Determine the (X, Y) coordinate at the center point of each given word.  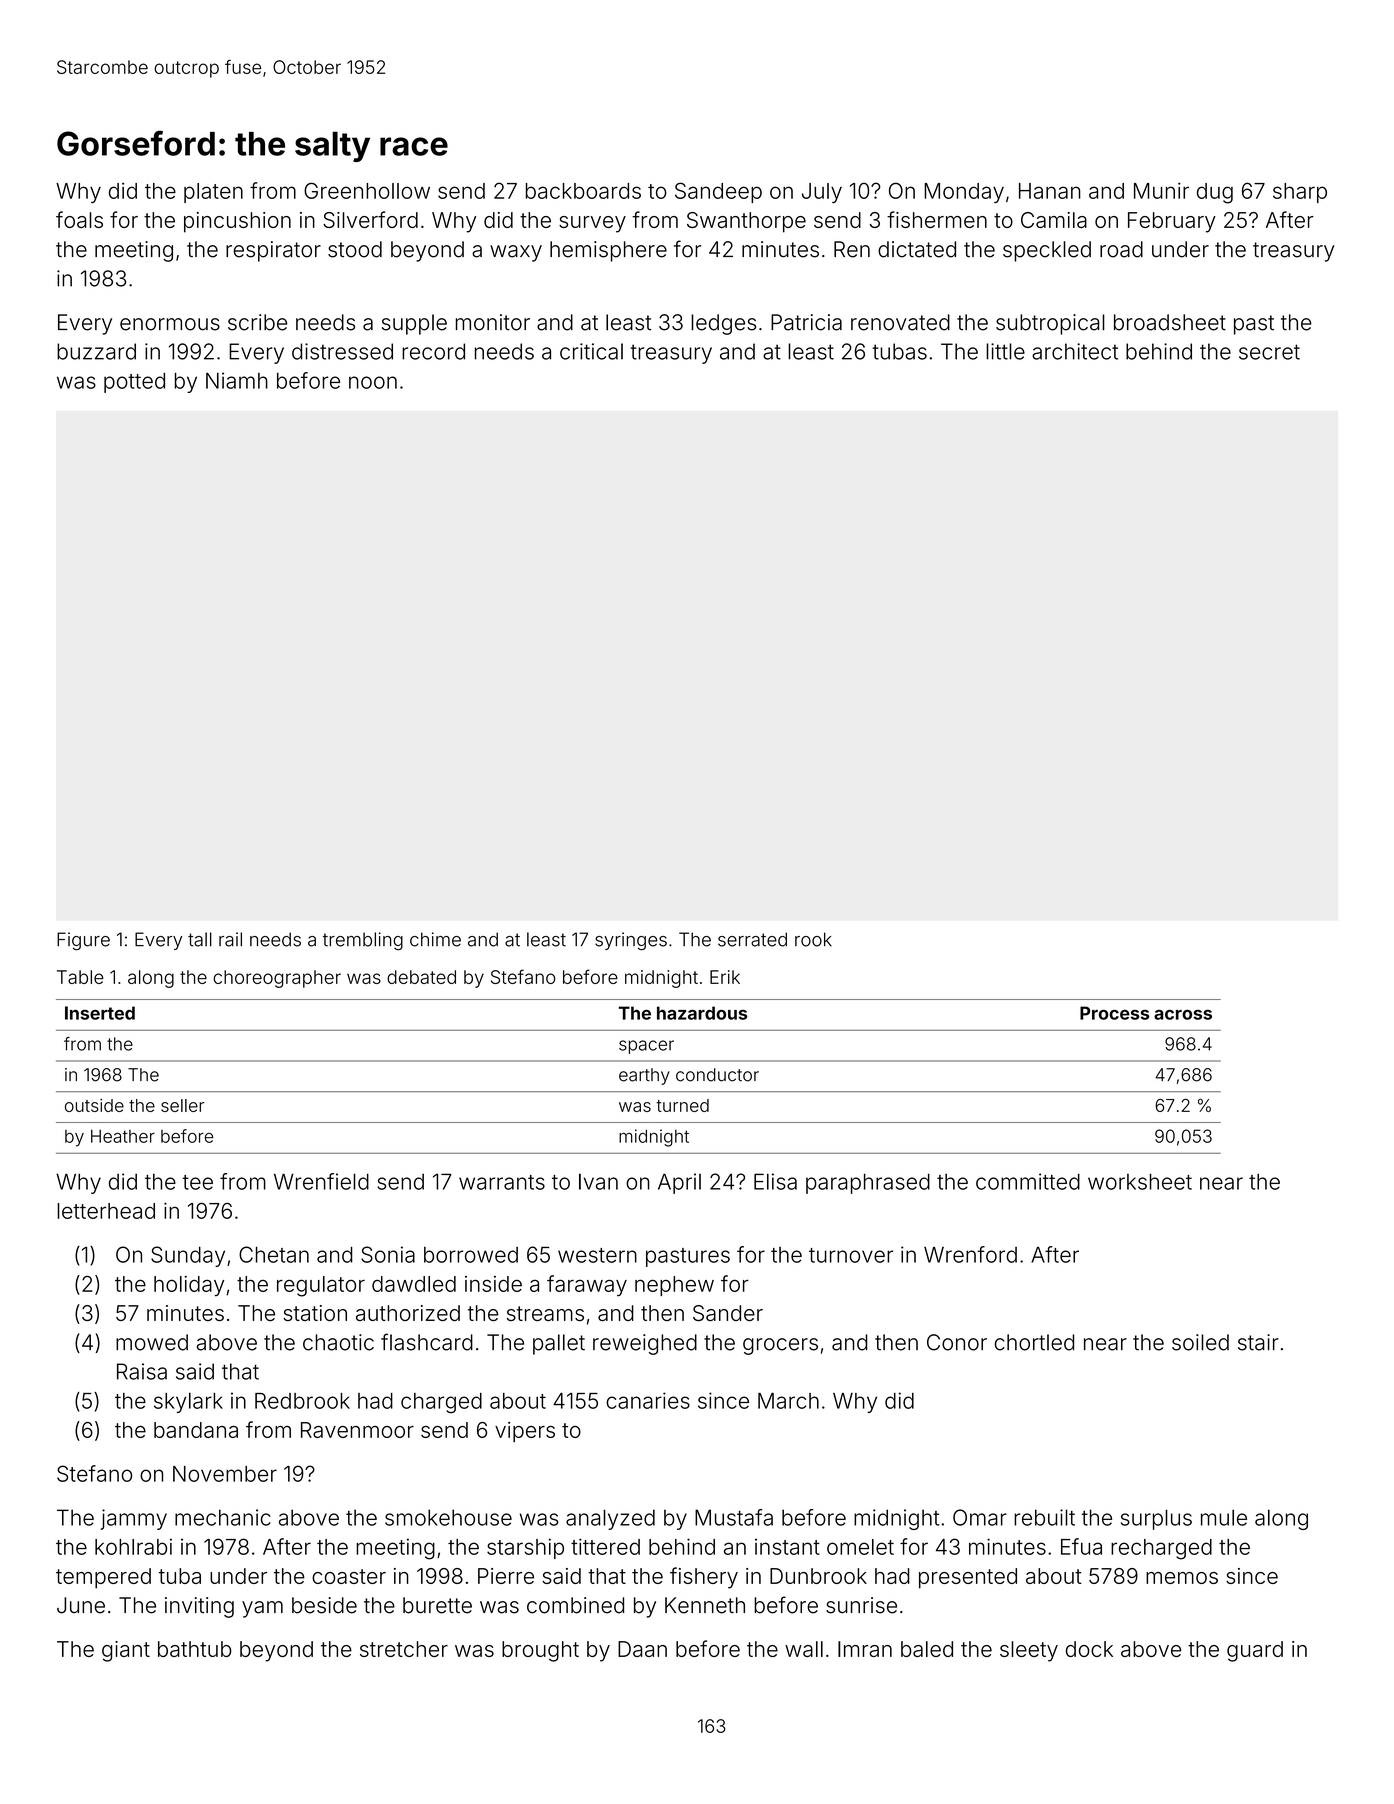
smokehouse (448, 1517)
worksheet (1140, 1181)
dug (1215, 193)
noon (373, 382)
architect (1075, 351)
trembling (363, 941)
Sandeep (718, 192)
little (1005, 351)
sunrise (861, 1605)
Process (1114, 1013)
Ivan (598, 1181)
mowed (152, 1342)
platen (213, 193)
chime (435, 939)
